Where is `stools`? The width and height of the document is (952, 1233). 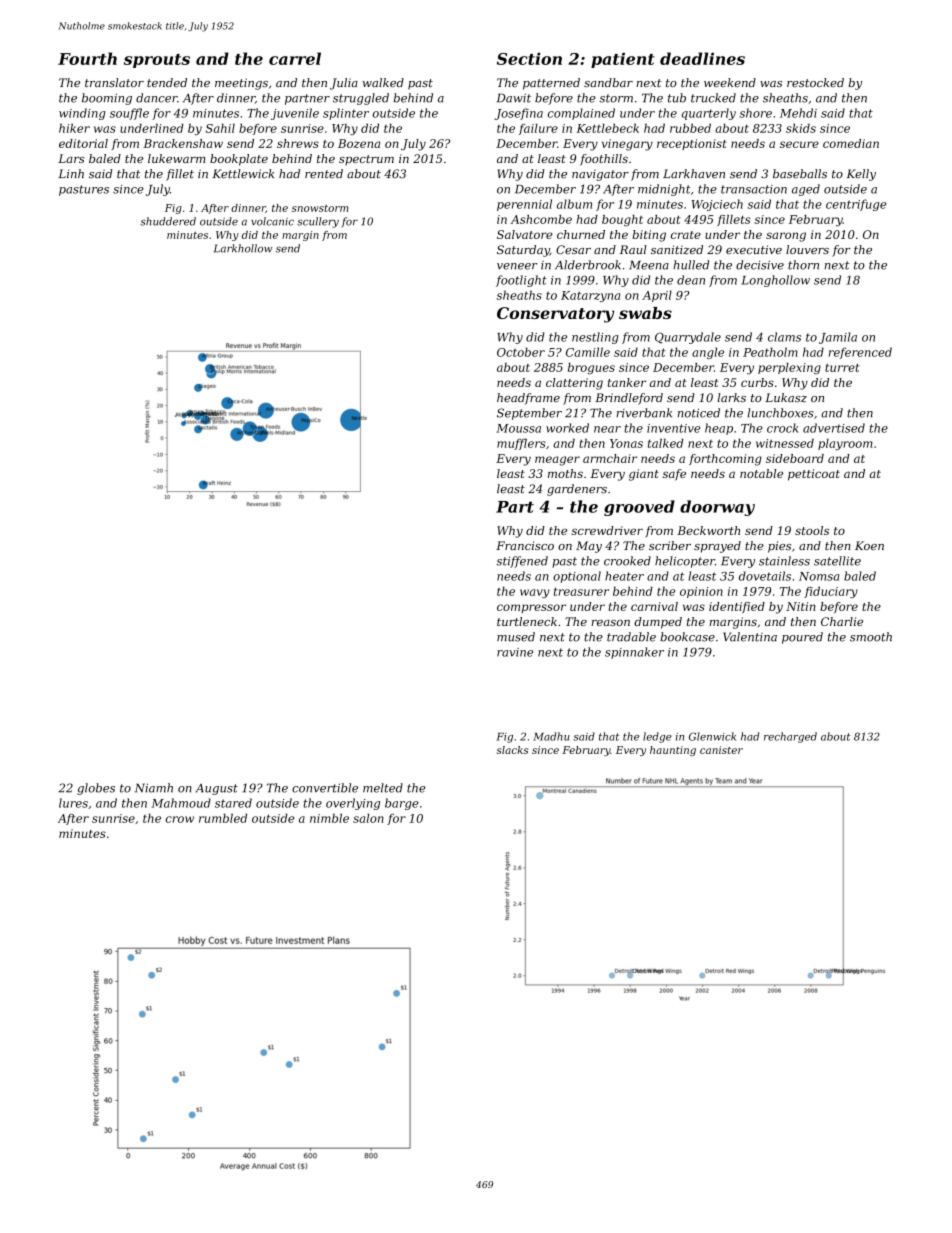 stools is located at coordinates (812, 530).
